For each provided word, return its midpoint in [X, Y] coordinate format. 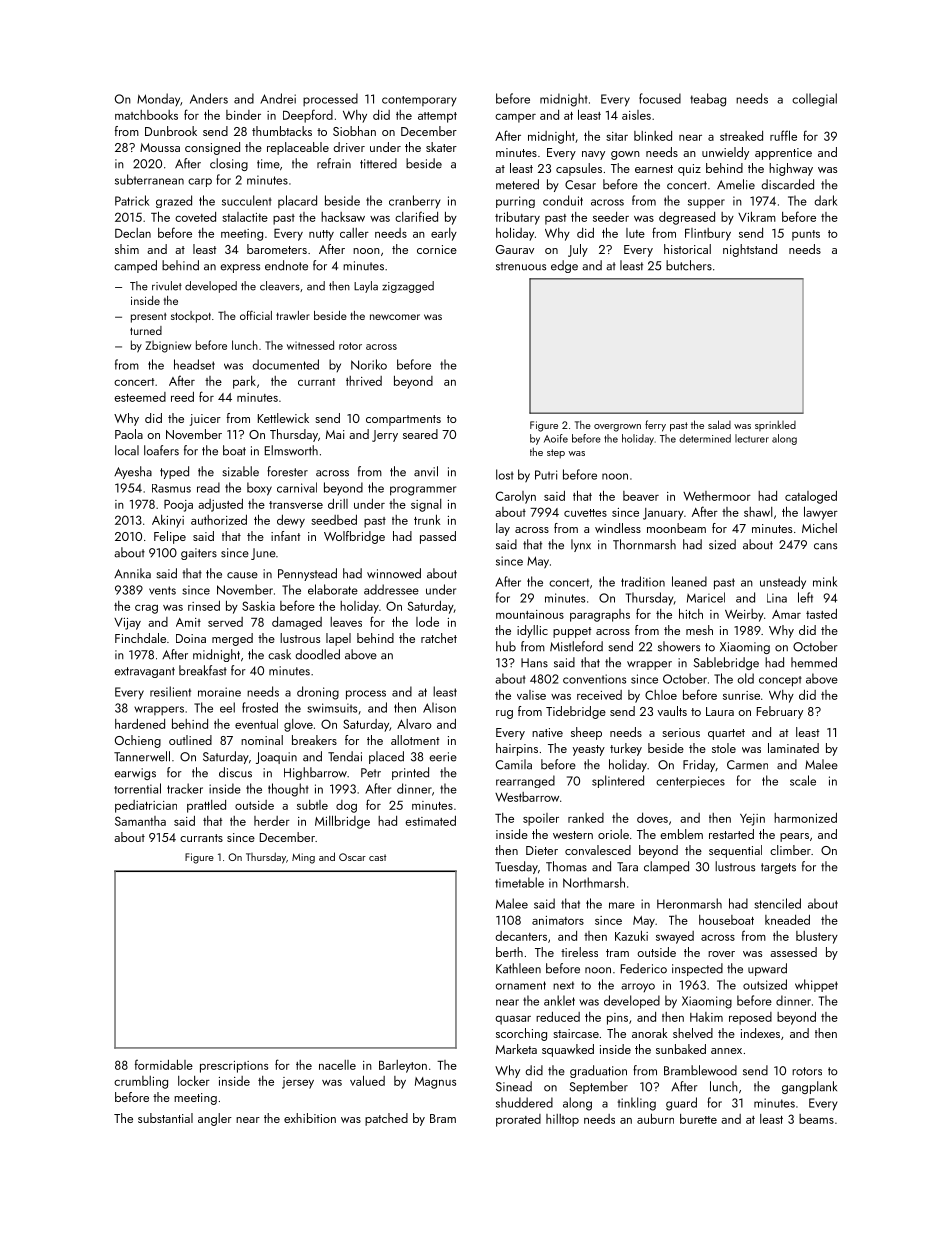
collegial [814, 100]
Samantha [140, 821]
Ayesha [133, 472]
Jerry [385, 436]
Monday [158, 99]
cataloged [811, 497]
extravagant [144, 672]
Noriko [369, 364]
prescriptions [234, 1067]
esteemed [140, 397]
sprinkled [775, 425]
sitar [617, 136]
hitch [691, 613]
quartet [726, 734]
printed [410, 773]
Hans [534, 663]
